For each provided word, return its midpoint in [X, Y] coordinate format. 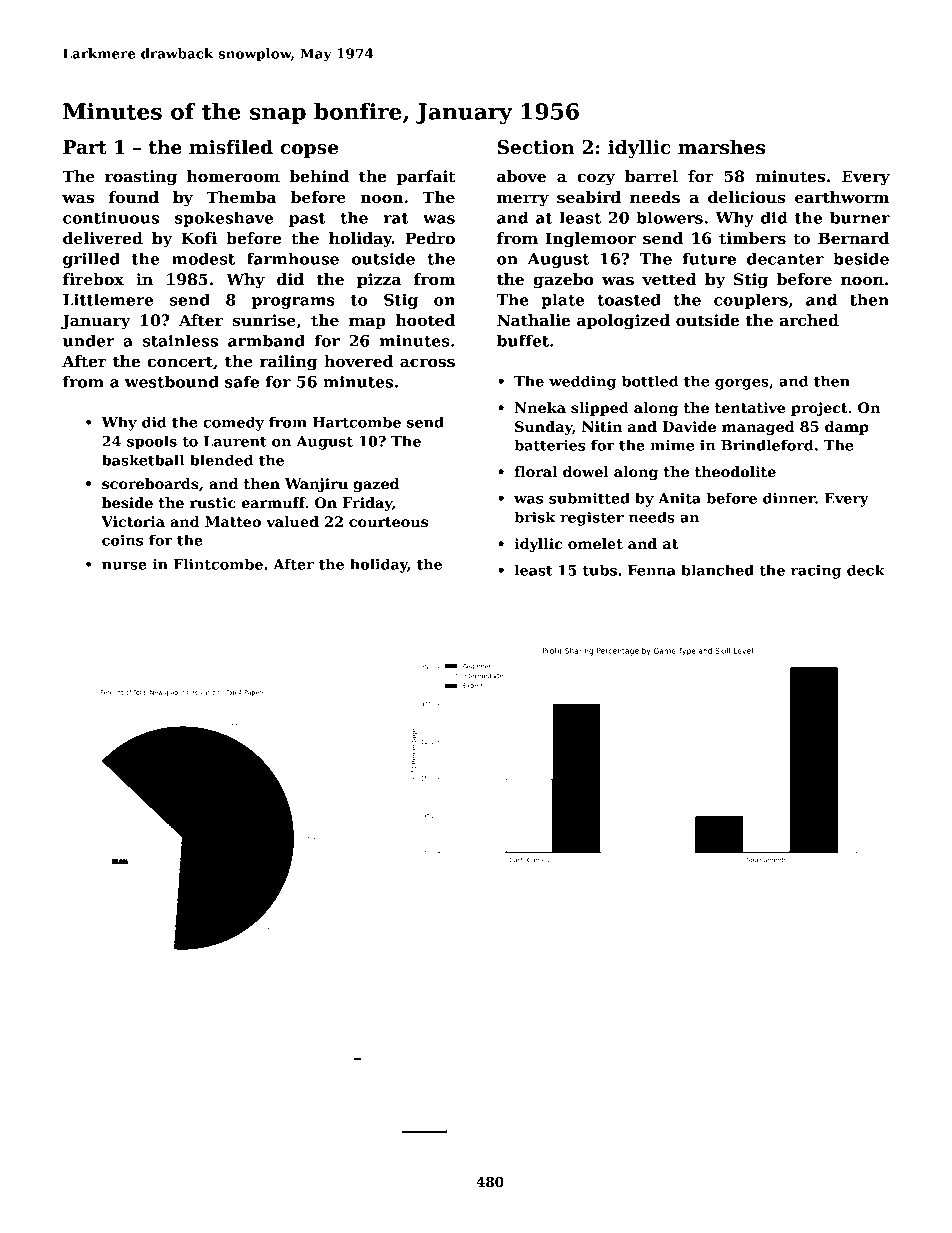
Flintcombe [218, 564]
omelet [595, 543]
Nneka [540, 407]
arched [809, 320]
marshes [721, 147]
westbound [172, 381]
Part [85, 147]
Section [536, 147]
